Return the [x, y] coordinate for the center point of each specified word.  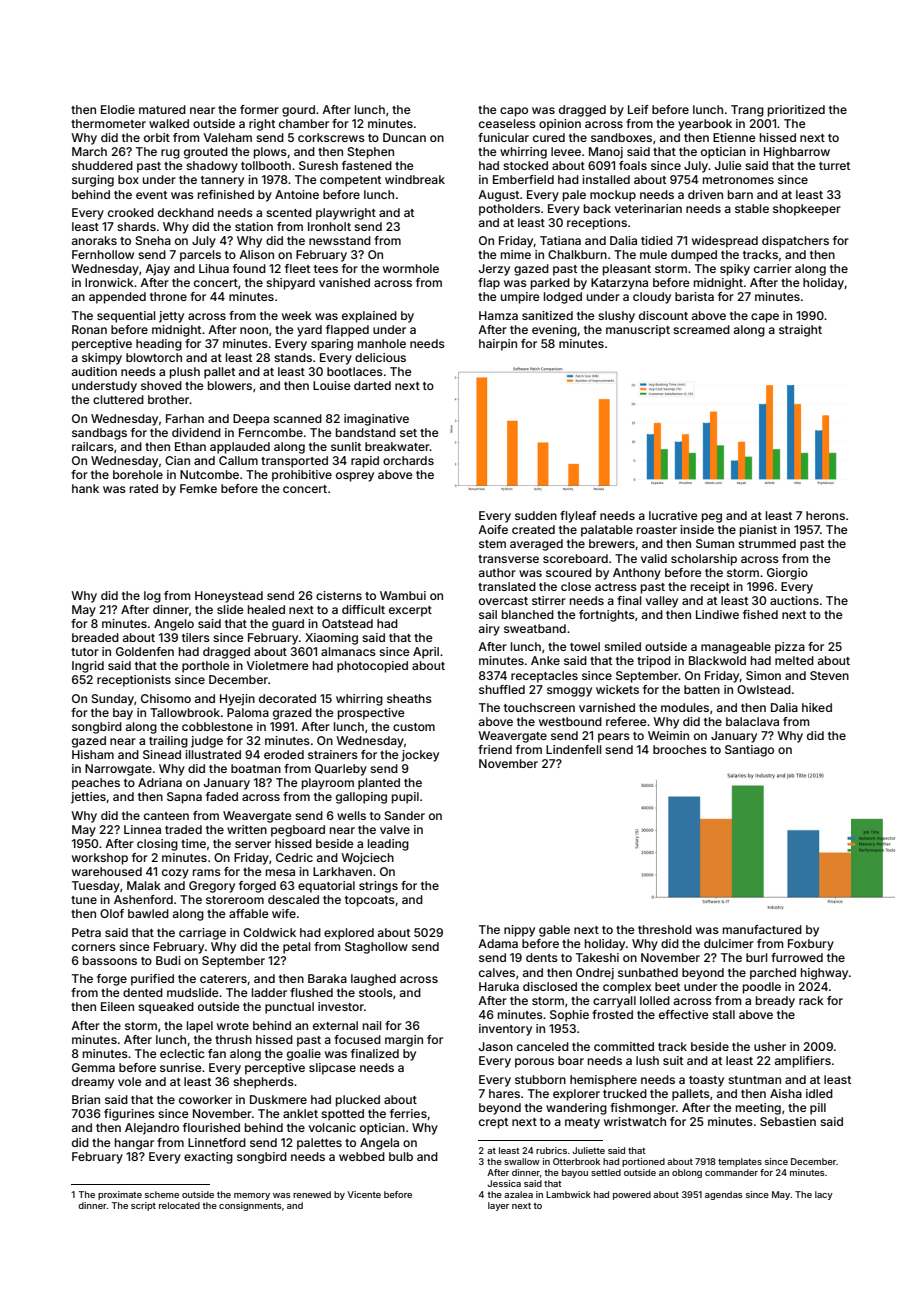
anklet [300, 1113]
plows [270, 153]
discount [663, 315]
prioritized [796, 111]
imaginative [376, 420]
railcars [93, 446]
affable [249, 913]
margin [404, 1041]
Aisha [786, 1093]
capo [514, 112]
